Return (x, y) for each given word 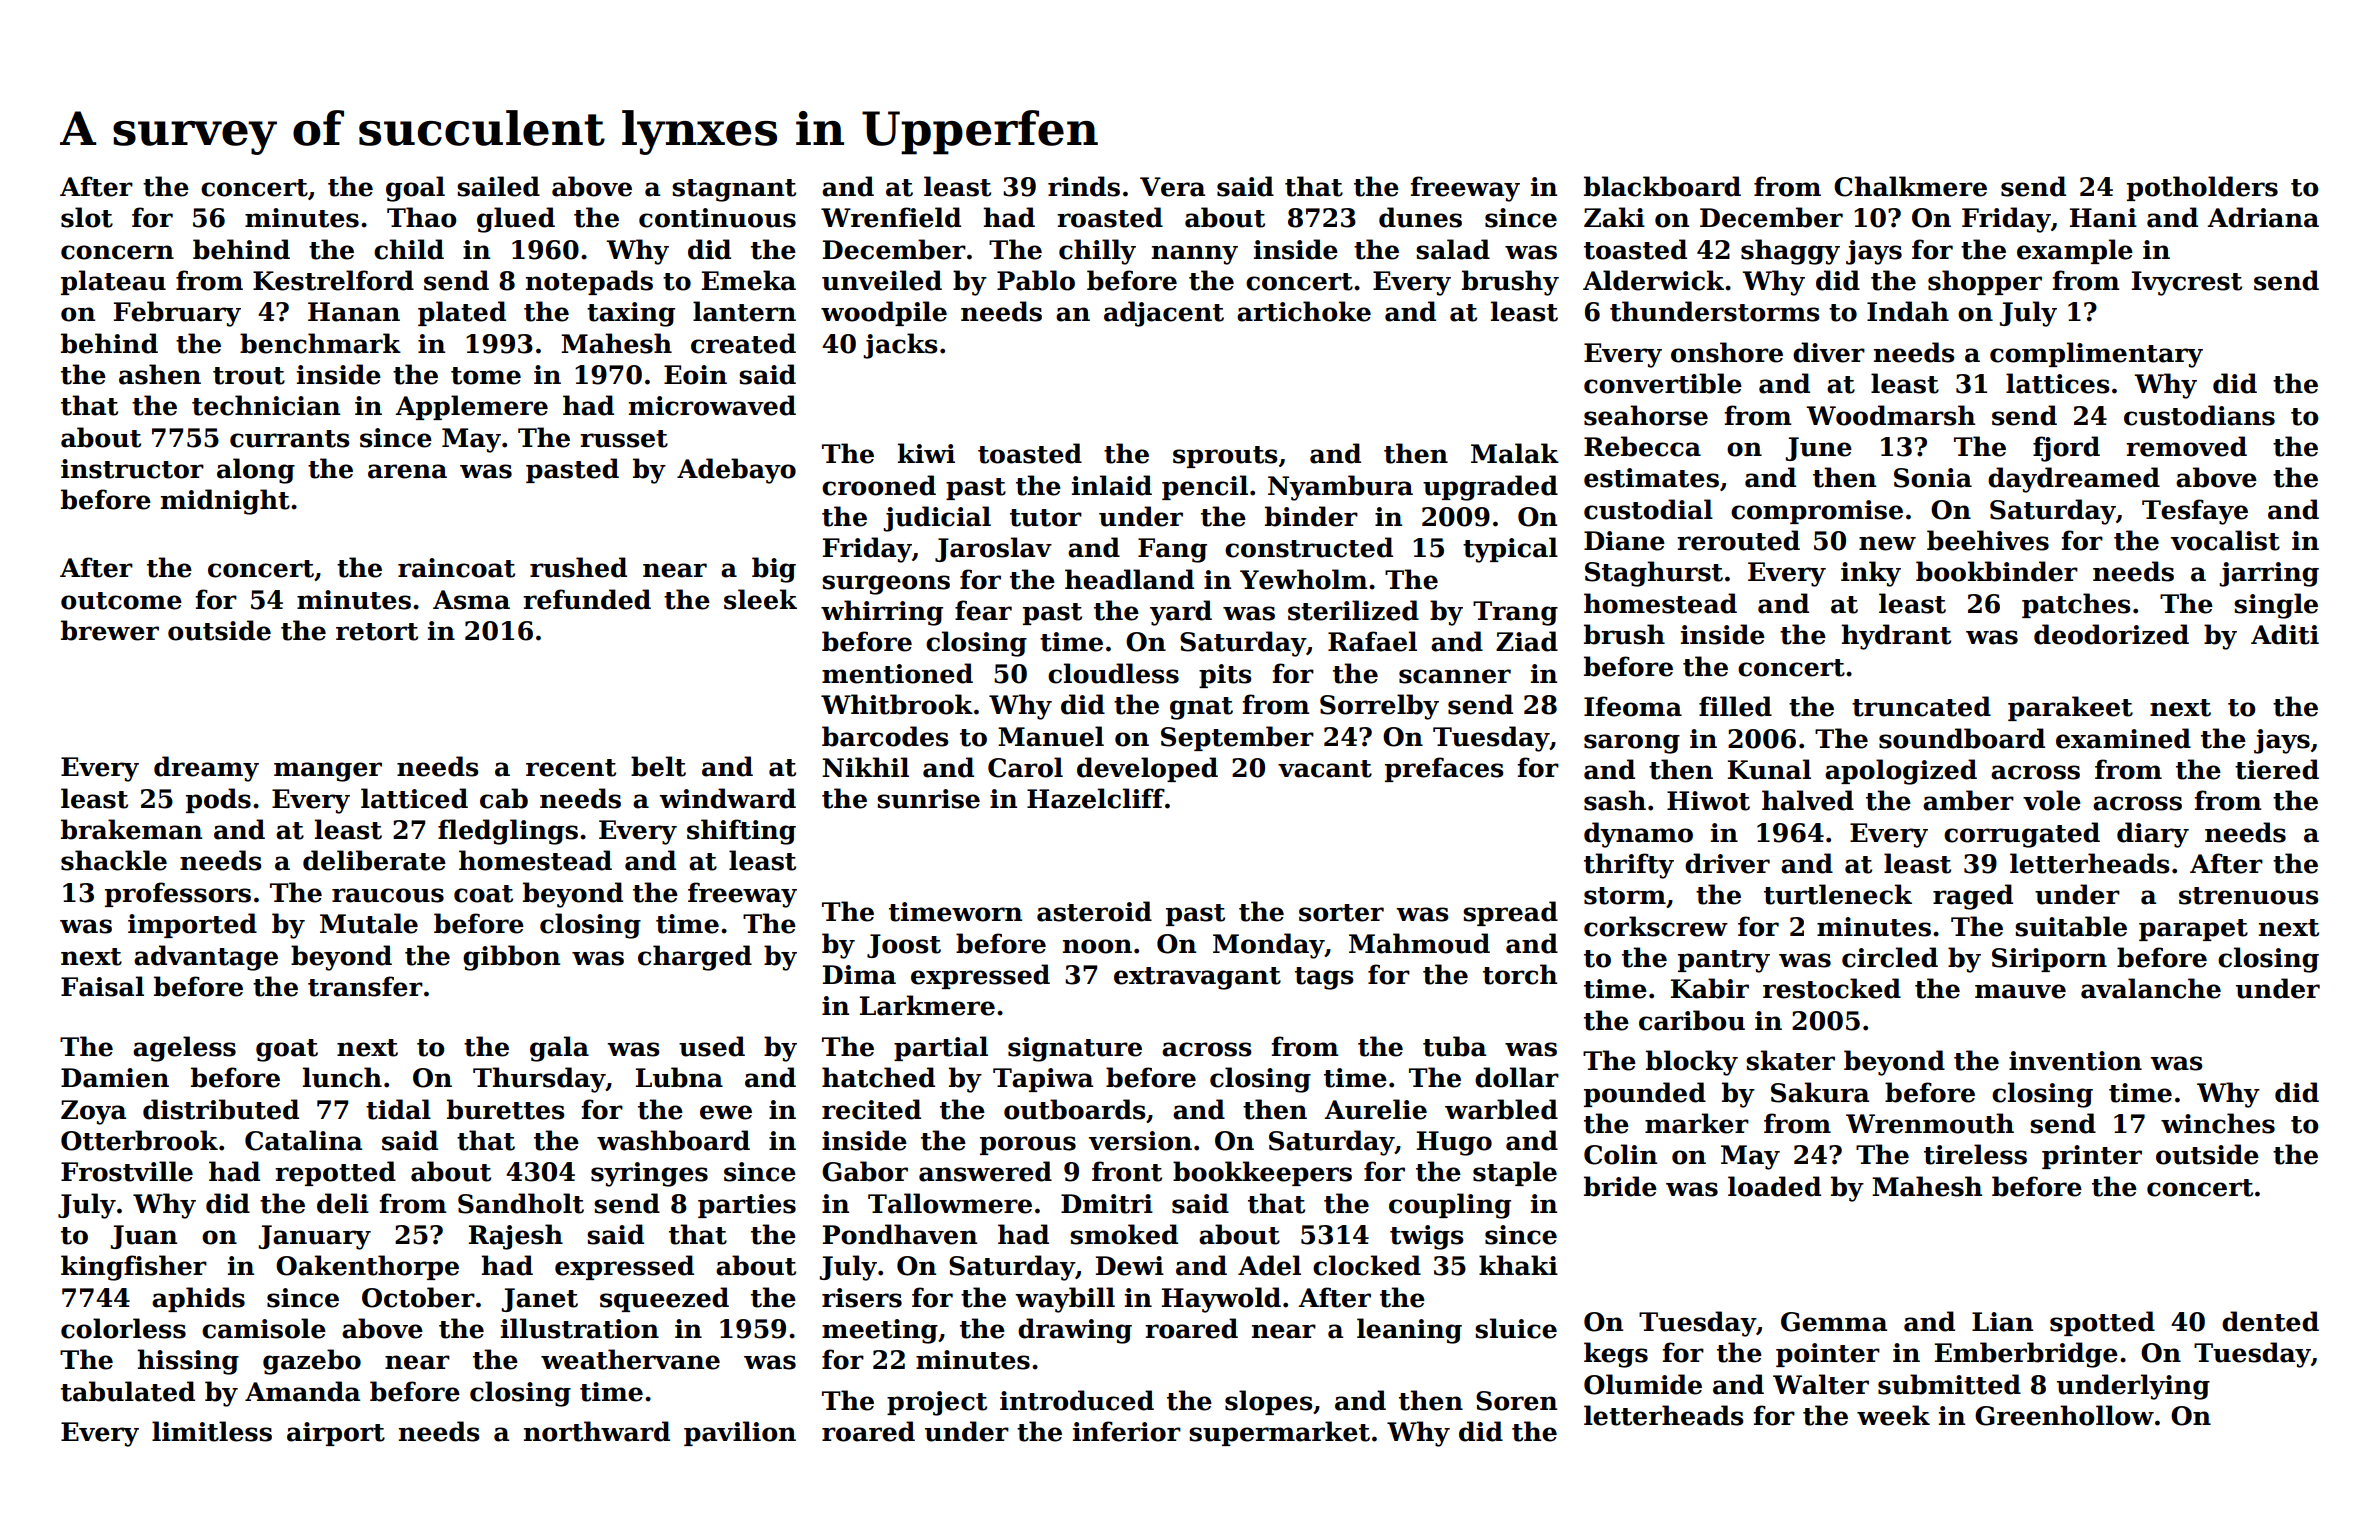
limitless (212, 1431)
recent (571, 768)
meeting (880, 1331)
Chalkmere (1910, 186)
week (1893, 1415)
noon (1097, 946)
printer (2092, 1157)
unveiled (882, 280)
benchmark (320, 343)
